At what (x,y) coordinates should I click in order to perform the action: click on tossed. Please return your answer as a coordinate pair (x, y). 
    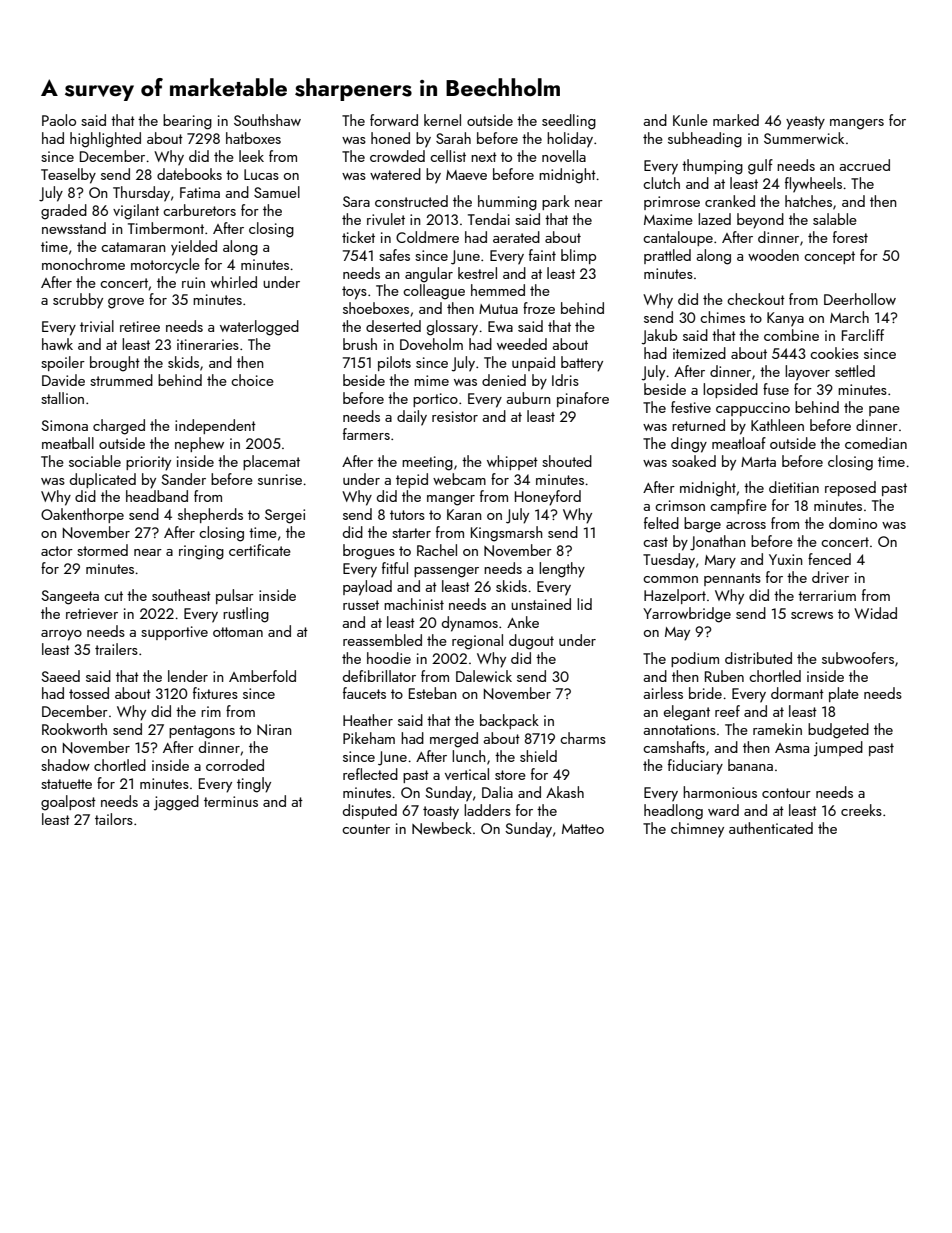
    Looking at the image, I should click on (89, 693).
